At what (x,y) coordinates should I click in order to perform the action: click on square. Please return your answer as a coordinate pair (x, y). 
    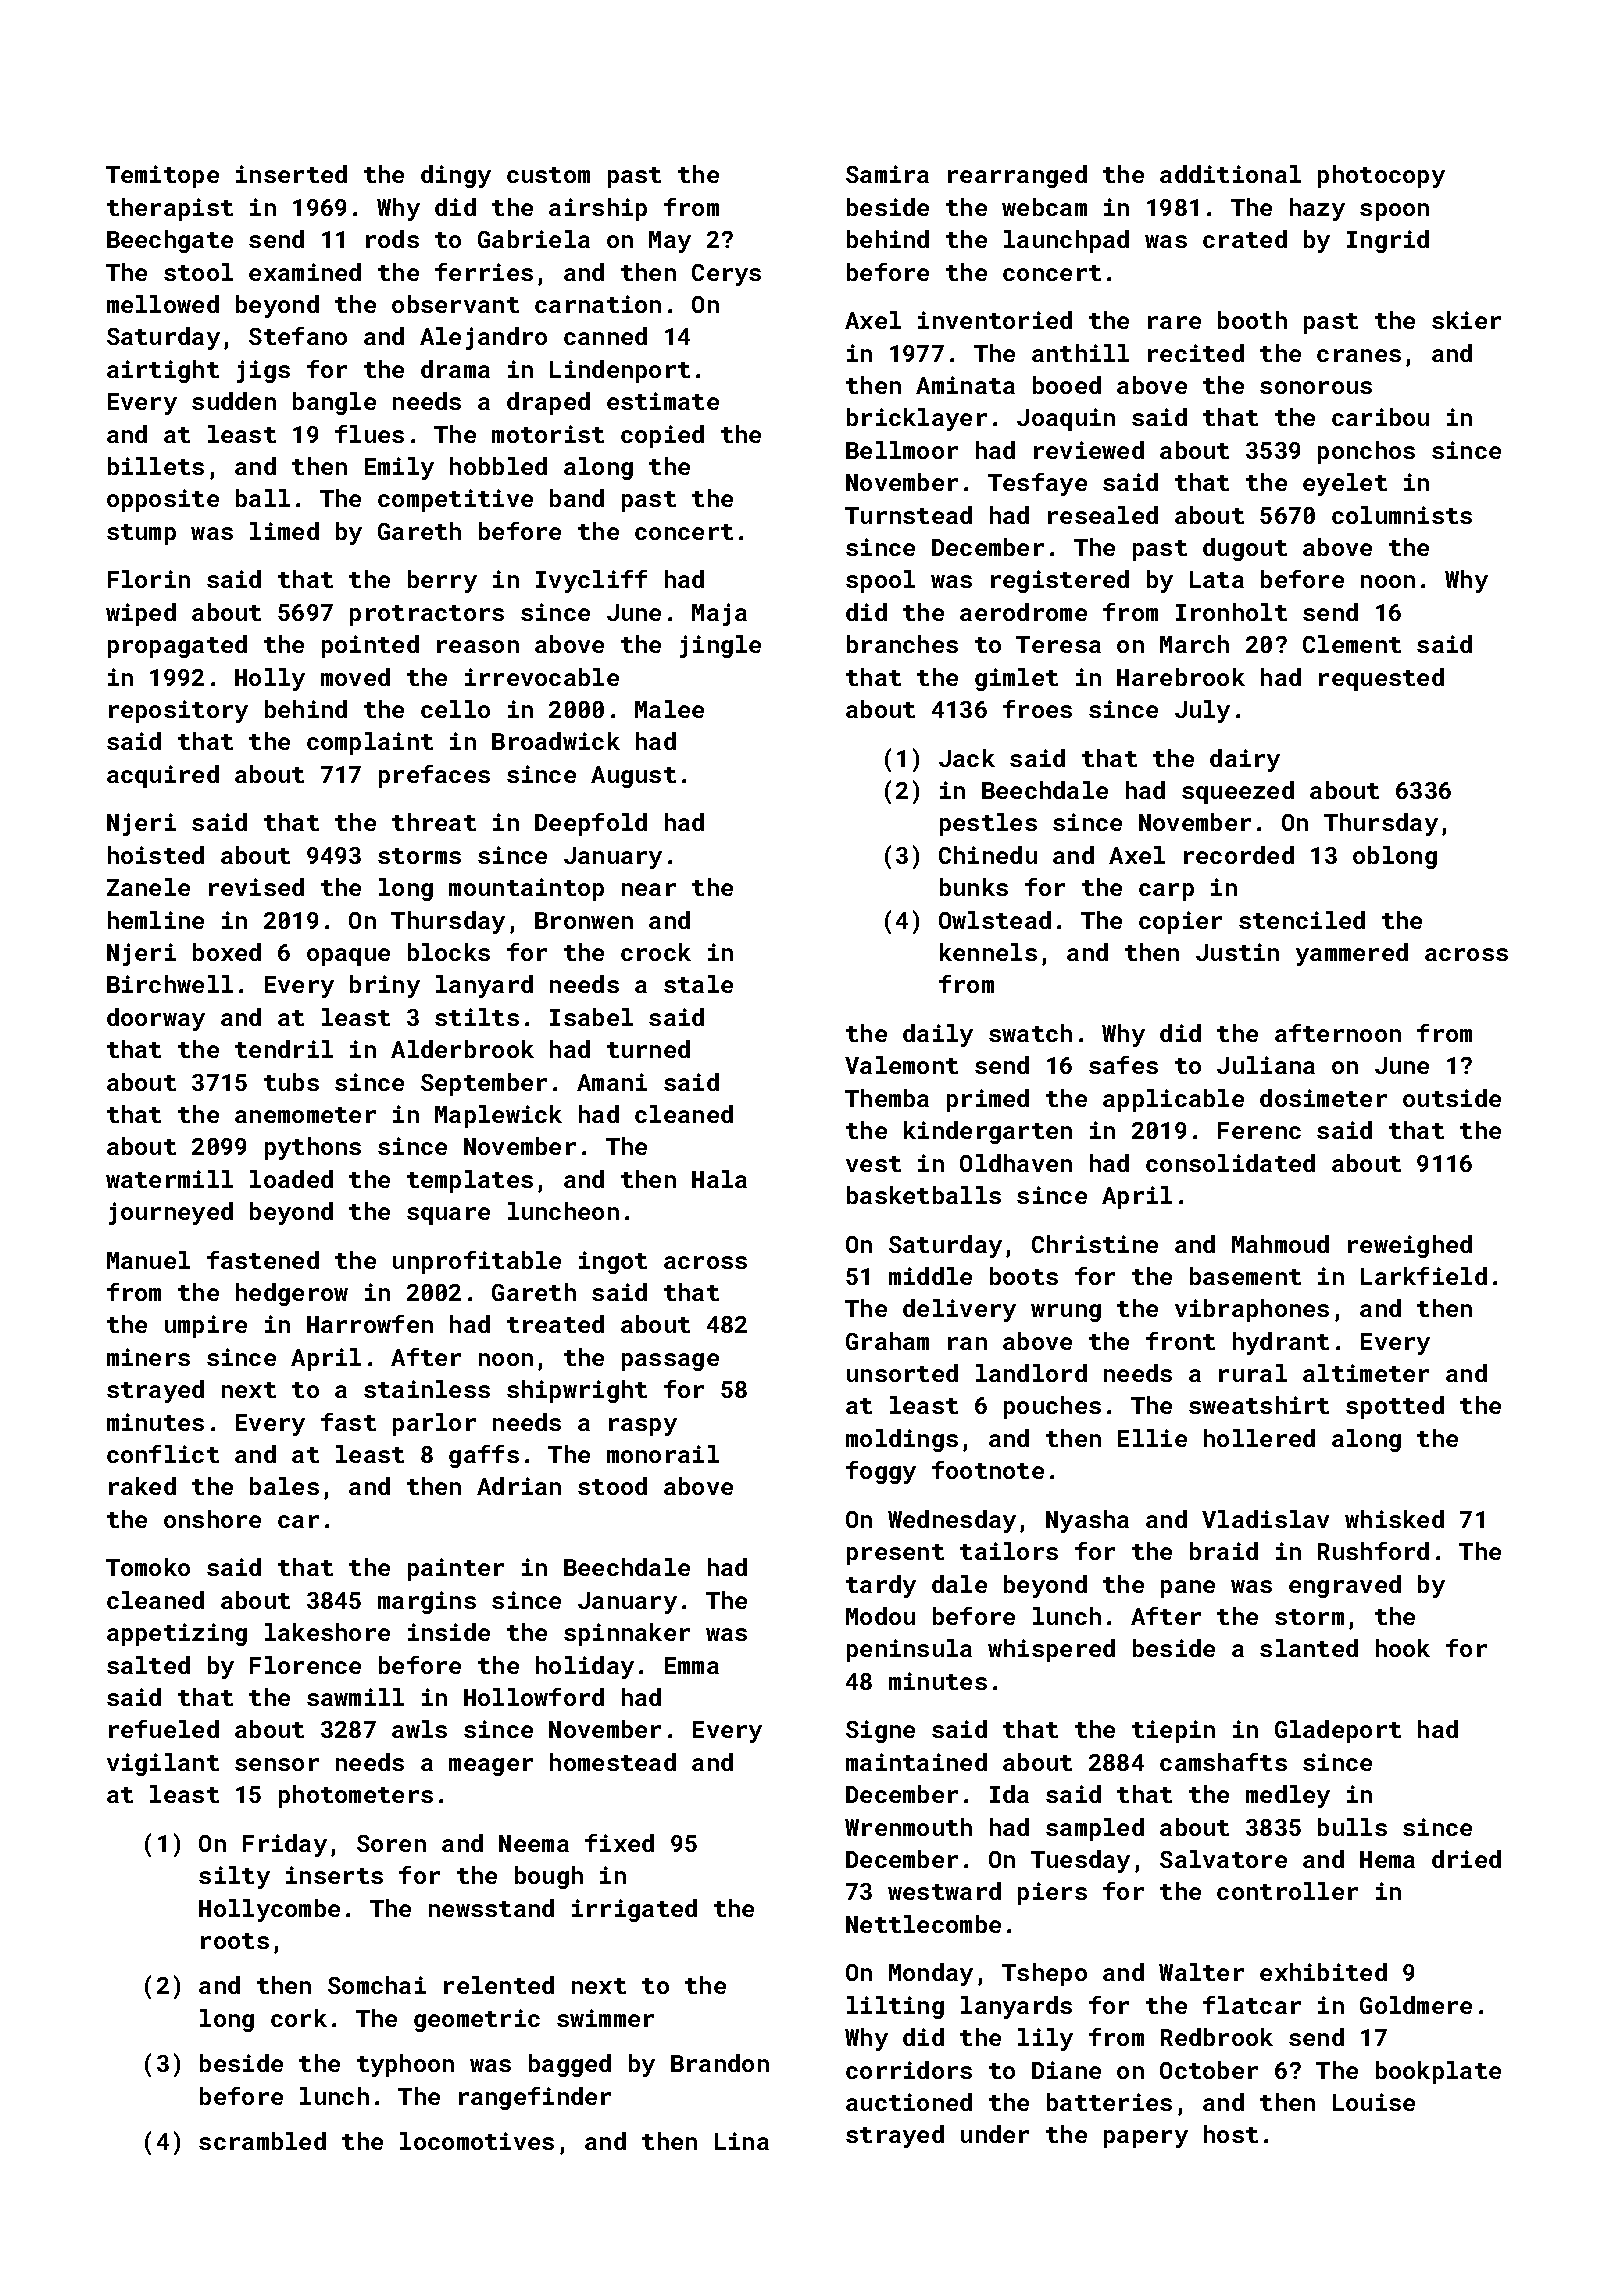
    Looking at the image, I should click on (448, 1216).
